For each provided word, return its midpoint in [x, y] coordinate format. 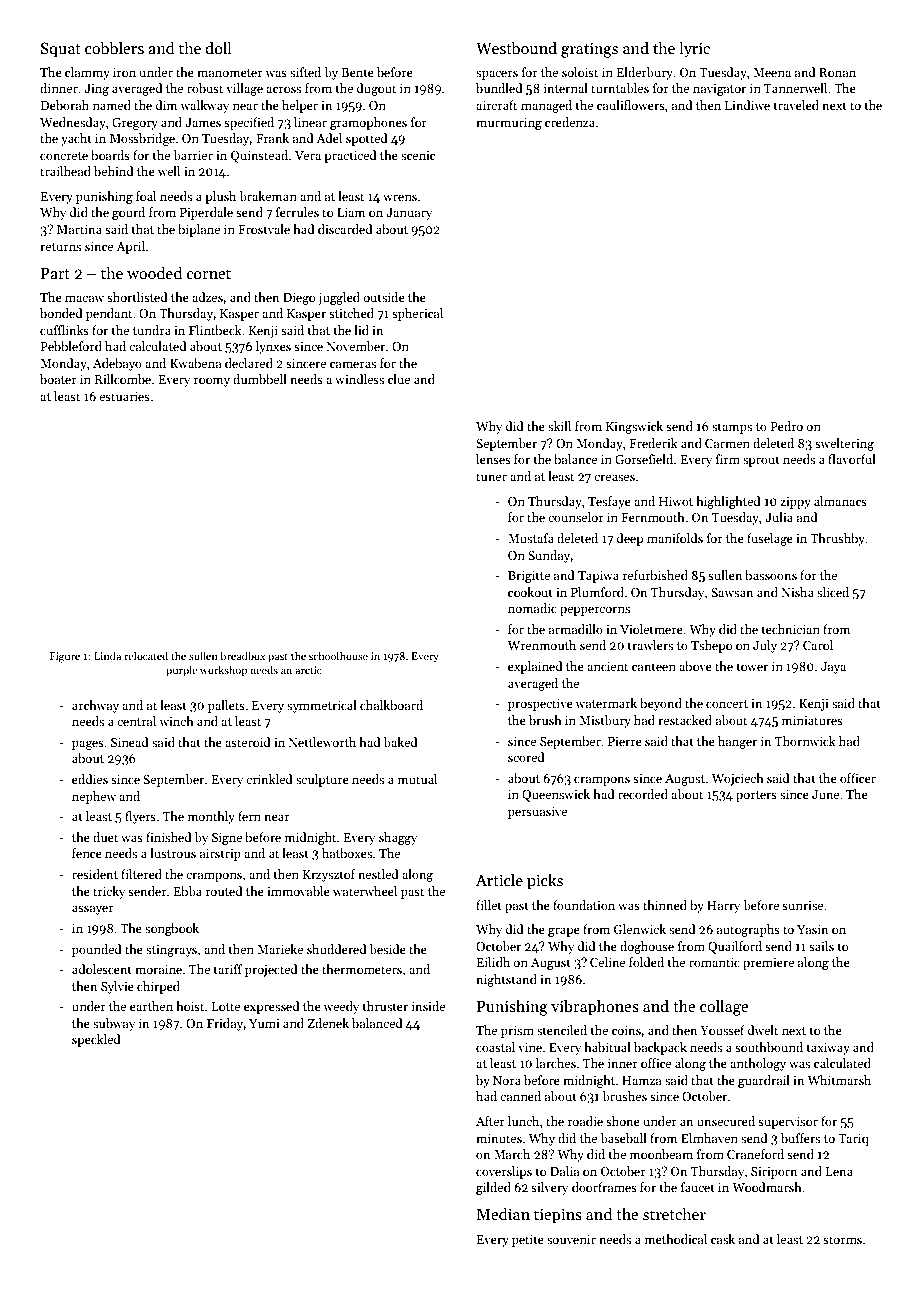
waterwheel [365, 891]
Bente [357, 72]
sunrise [802, 905]
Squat [61, 50]
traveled [796, 105]
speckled [96, 1040]
